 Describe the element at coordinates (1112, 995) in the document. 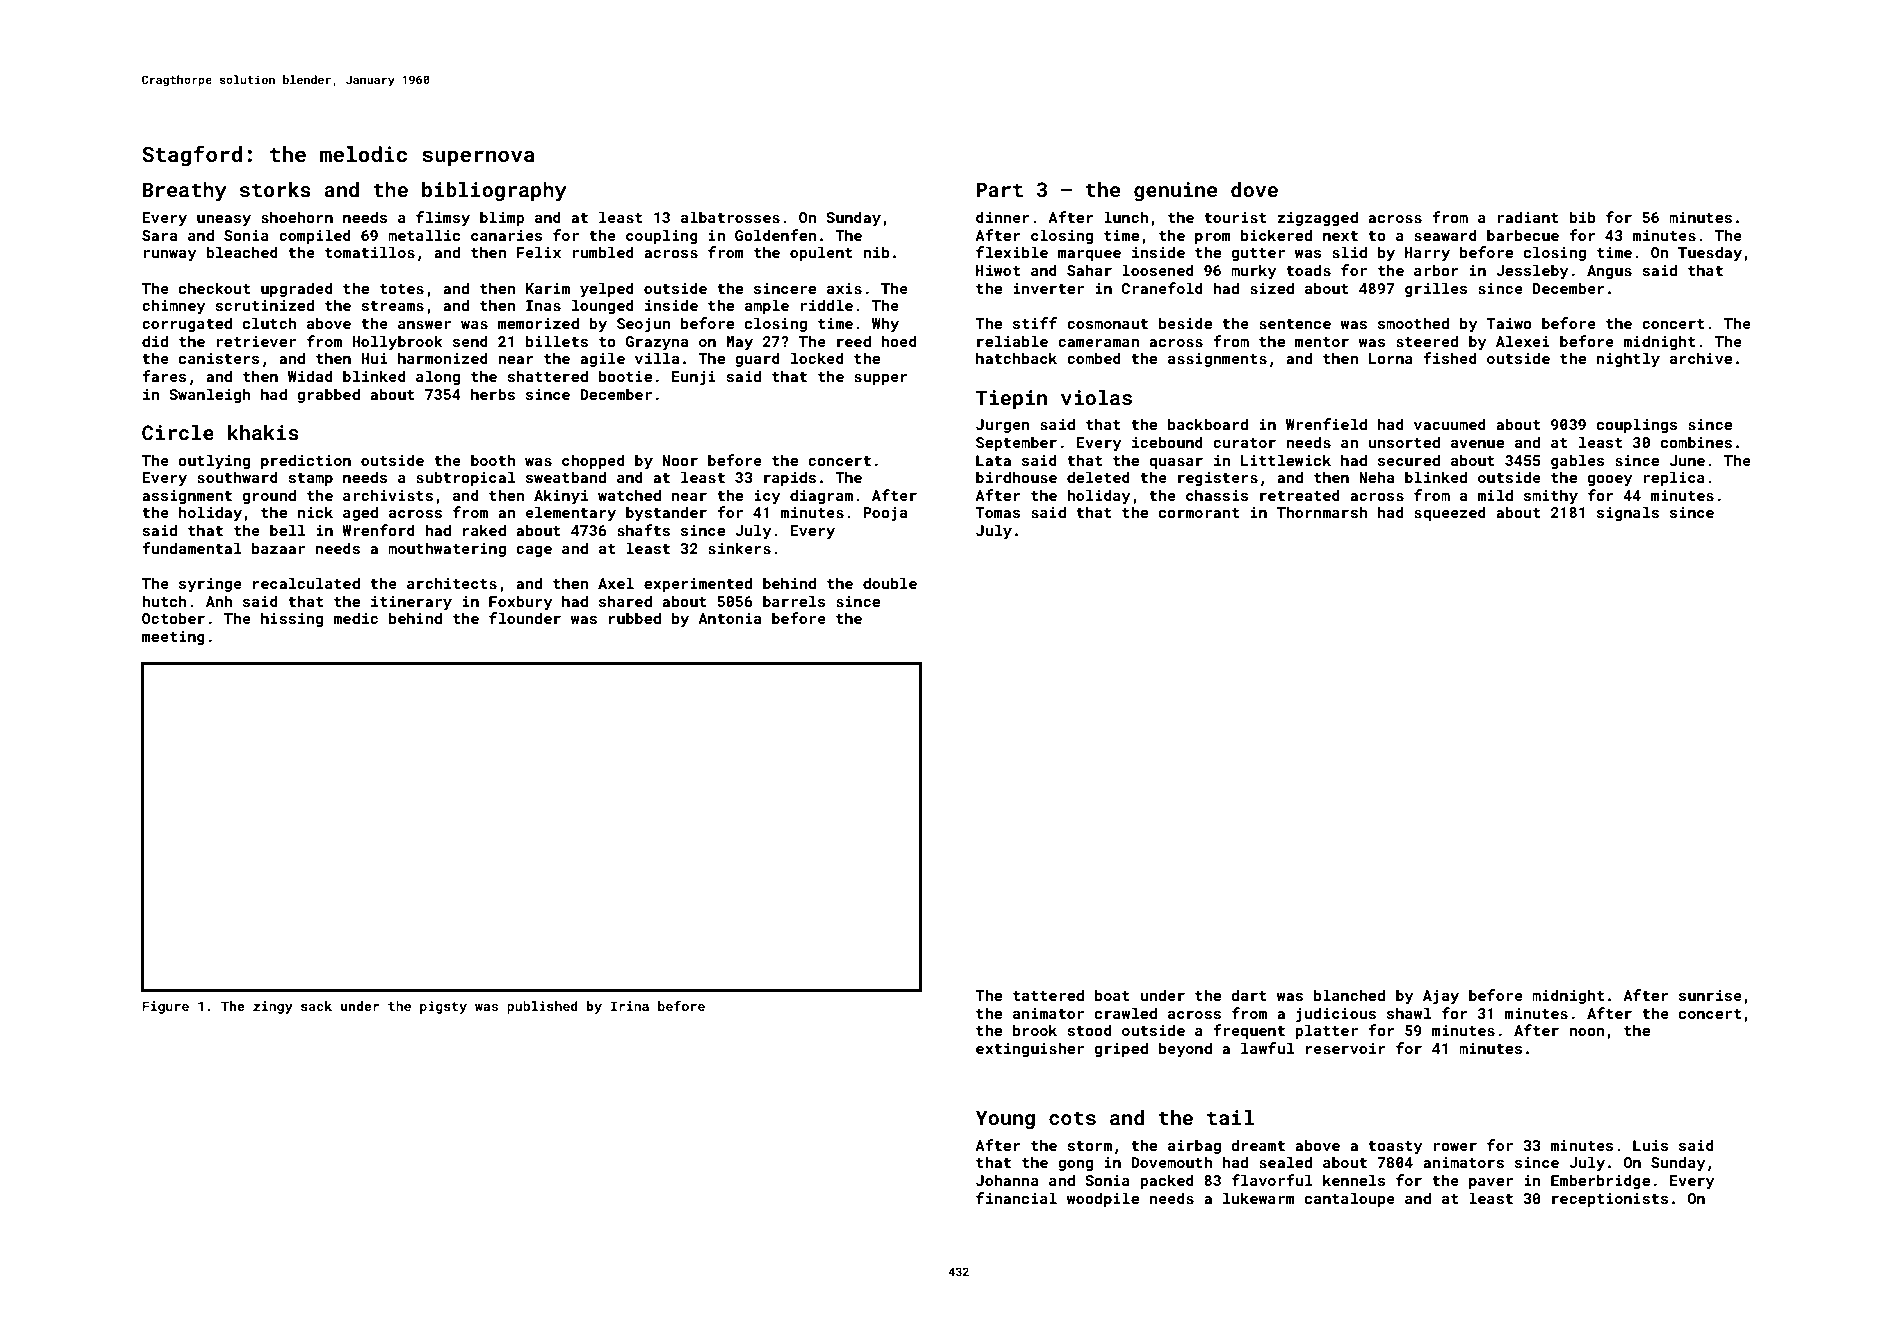

I see `boat` at that location.
